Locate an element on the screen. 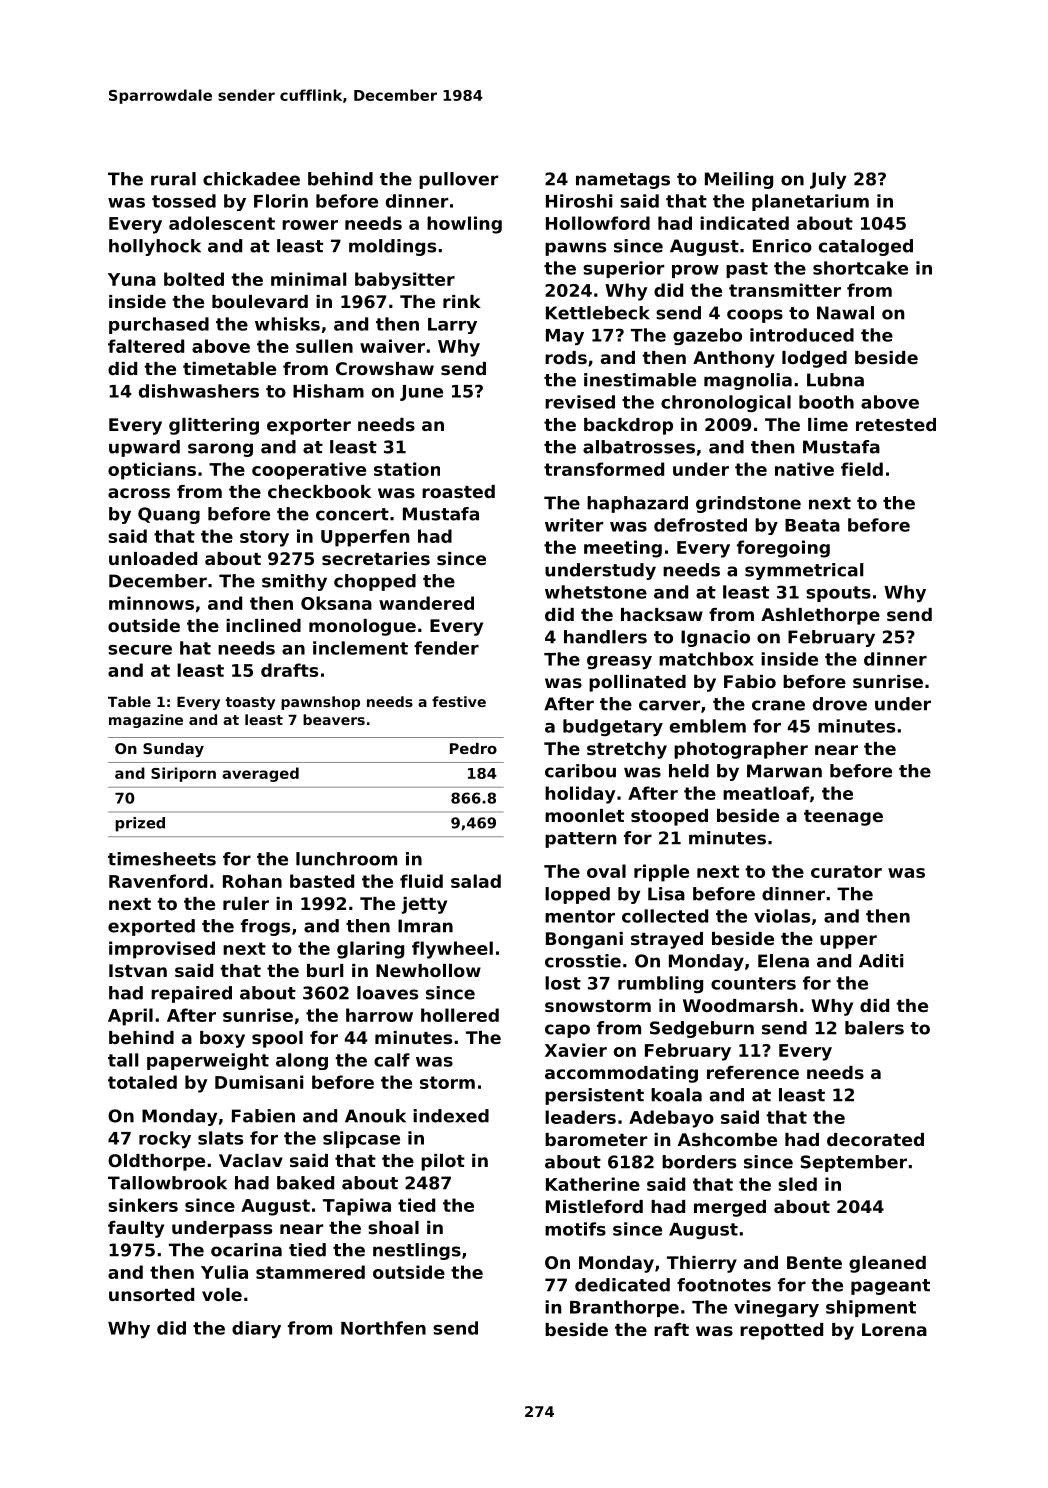 The image size is (1048, 1488). Pedro is located at coordinates (473, 748).
